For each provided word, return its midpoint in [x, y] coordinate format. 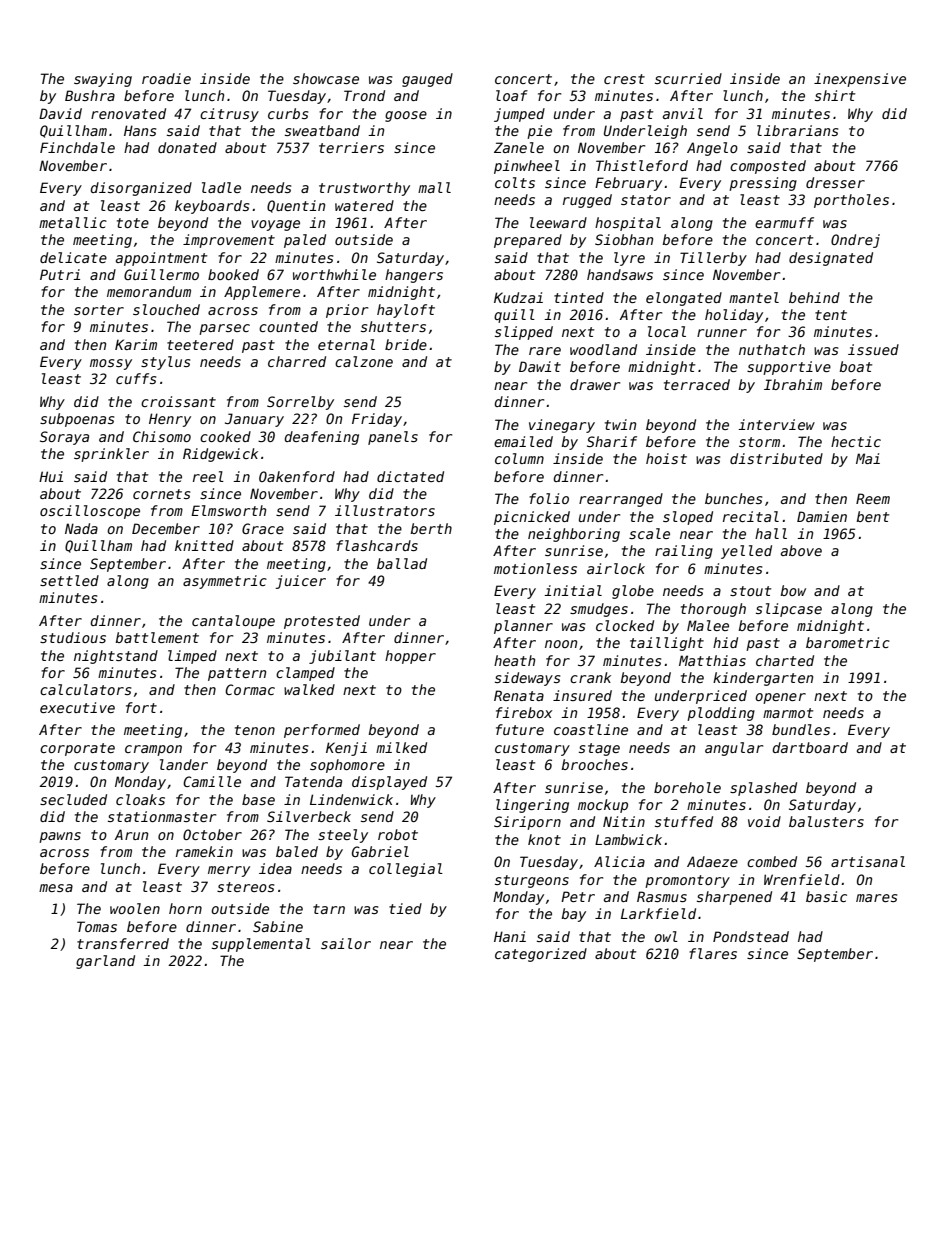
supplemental [261, 945]
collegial [406, 870]
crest [624, 79]
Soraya [64, 438]
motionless [535, 568]
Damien [822, 516]
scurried [688, 78]
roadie [166, 78]
